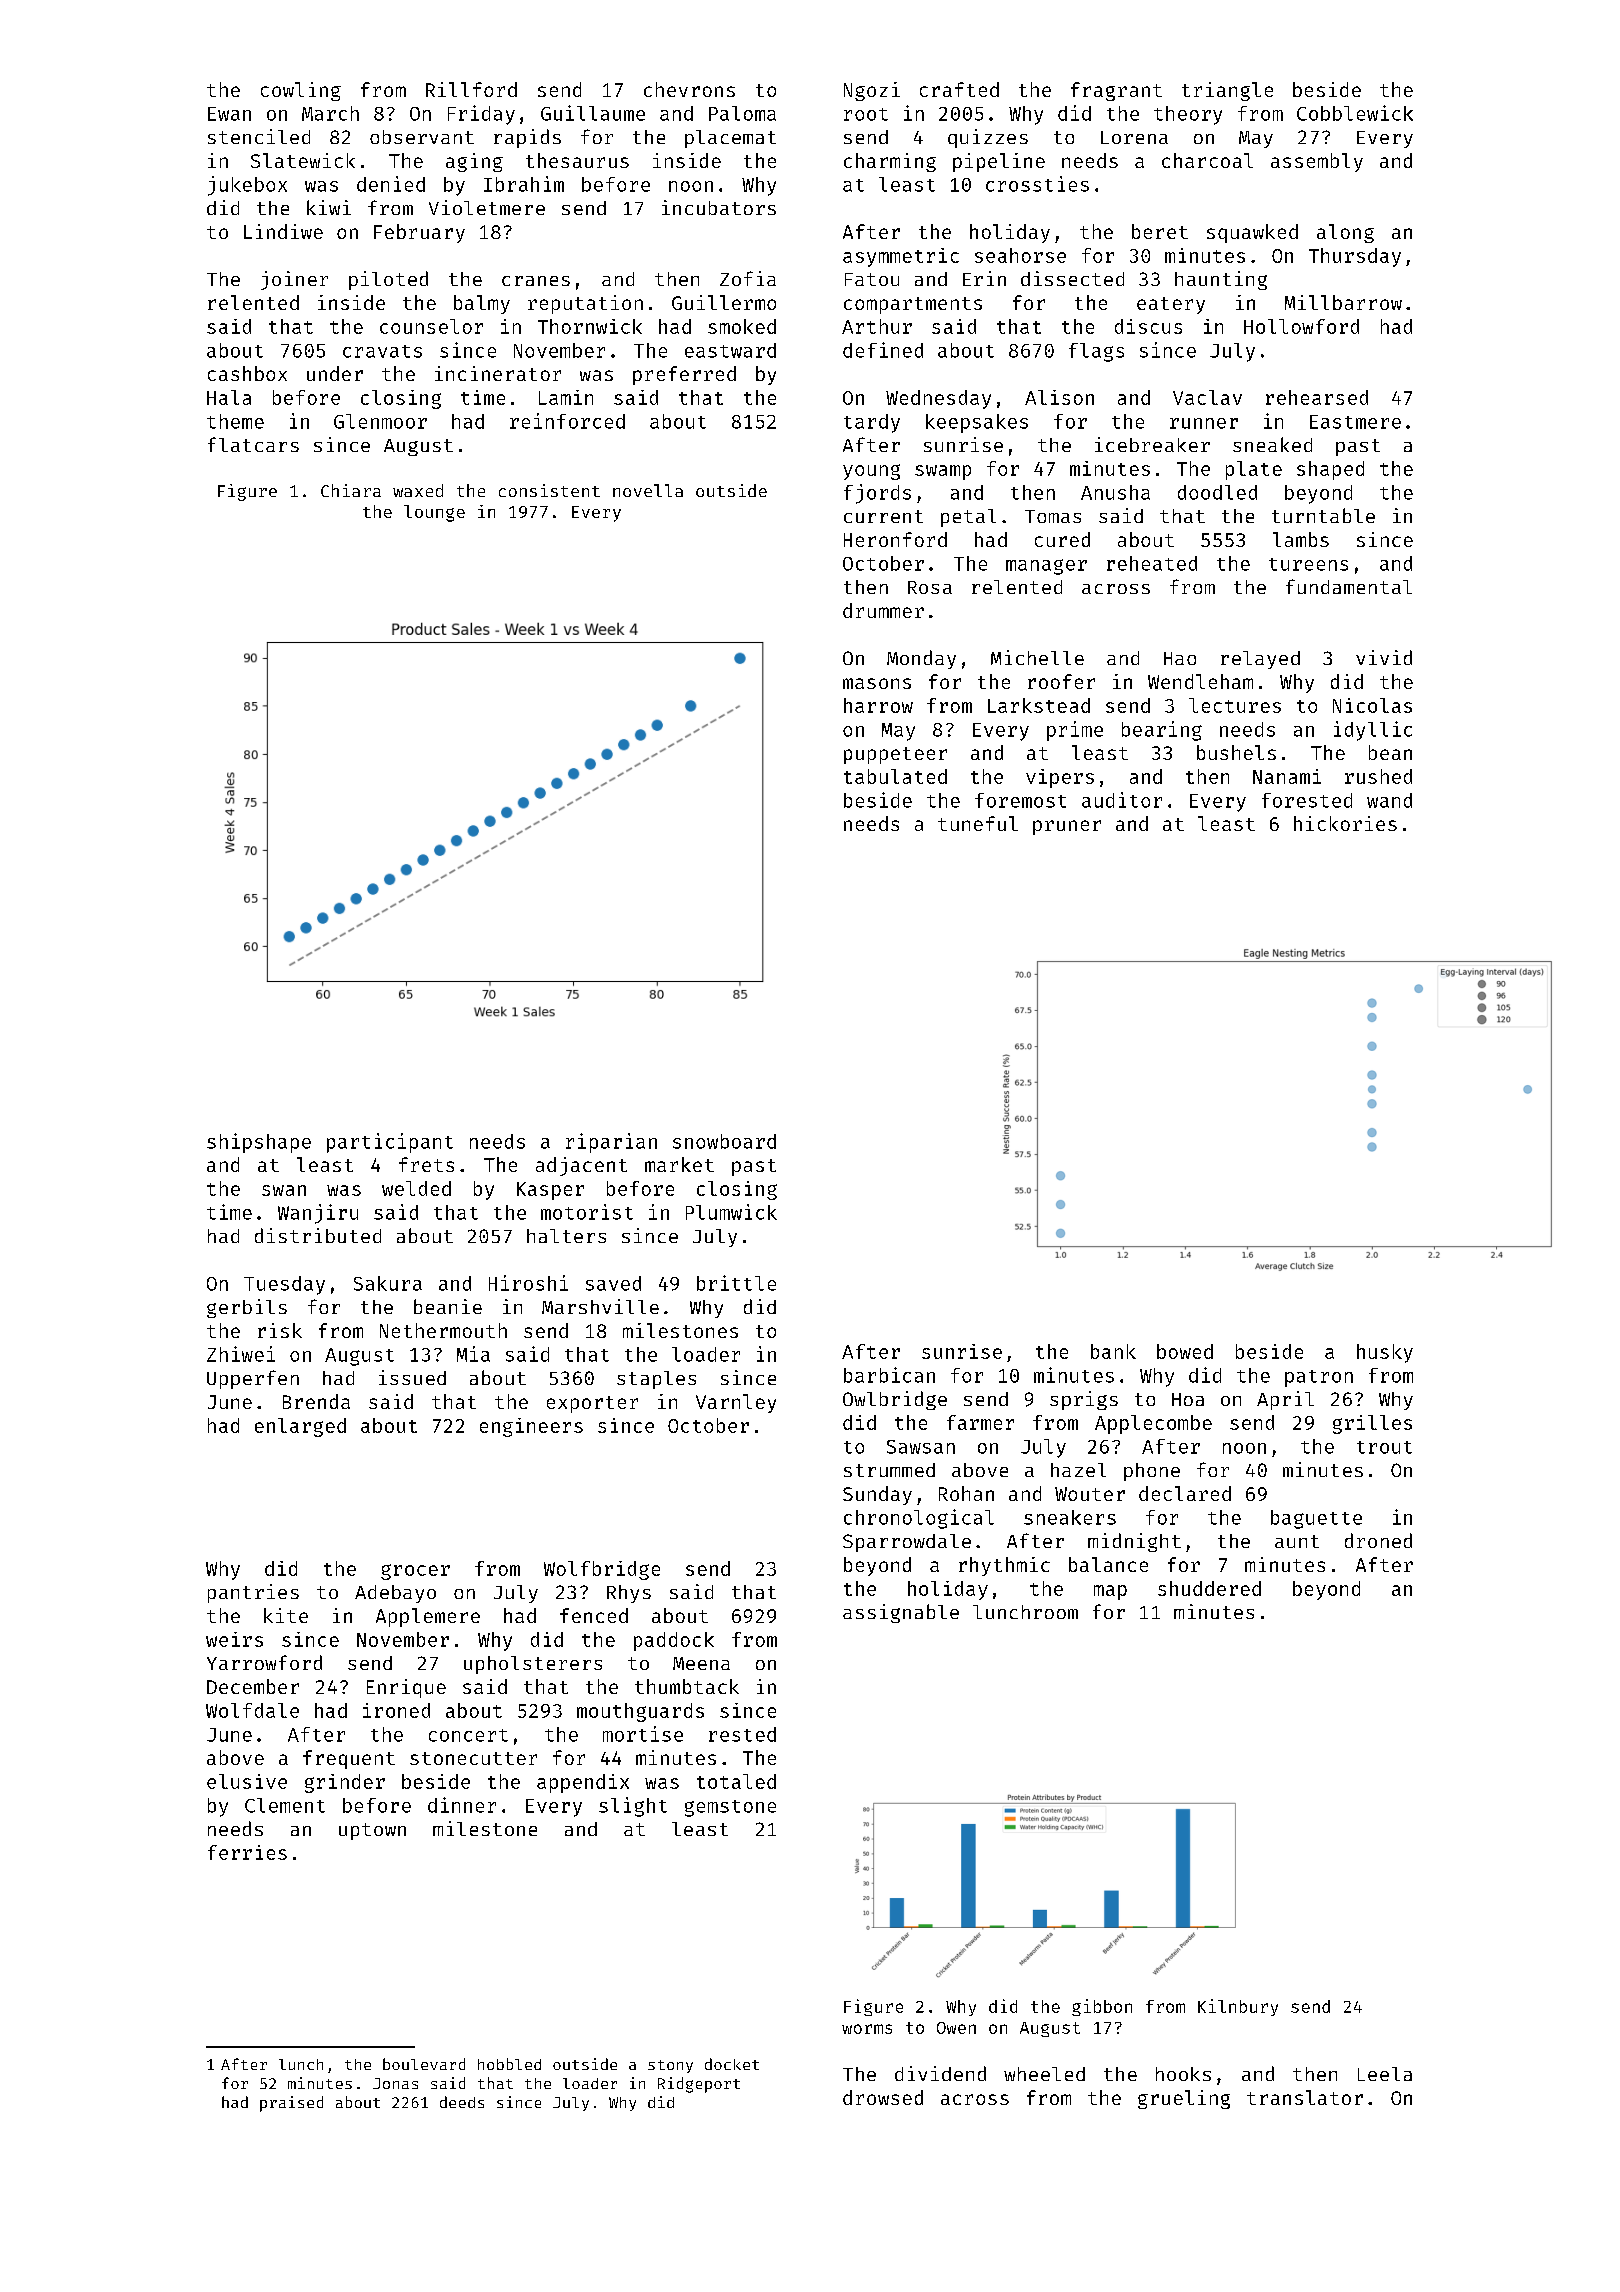 Image resolution: width=1620 pixels, height=2292 pixels. What do you see at coordinates (1122, 800) in the document?
I see `auditor` at bounding box center [1122, 800].
